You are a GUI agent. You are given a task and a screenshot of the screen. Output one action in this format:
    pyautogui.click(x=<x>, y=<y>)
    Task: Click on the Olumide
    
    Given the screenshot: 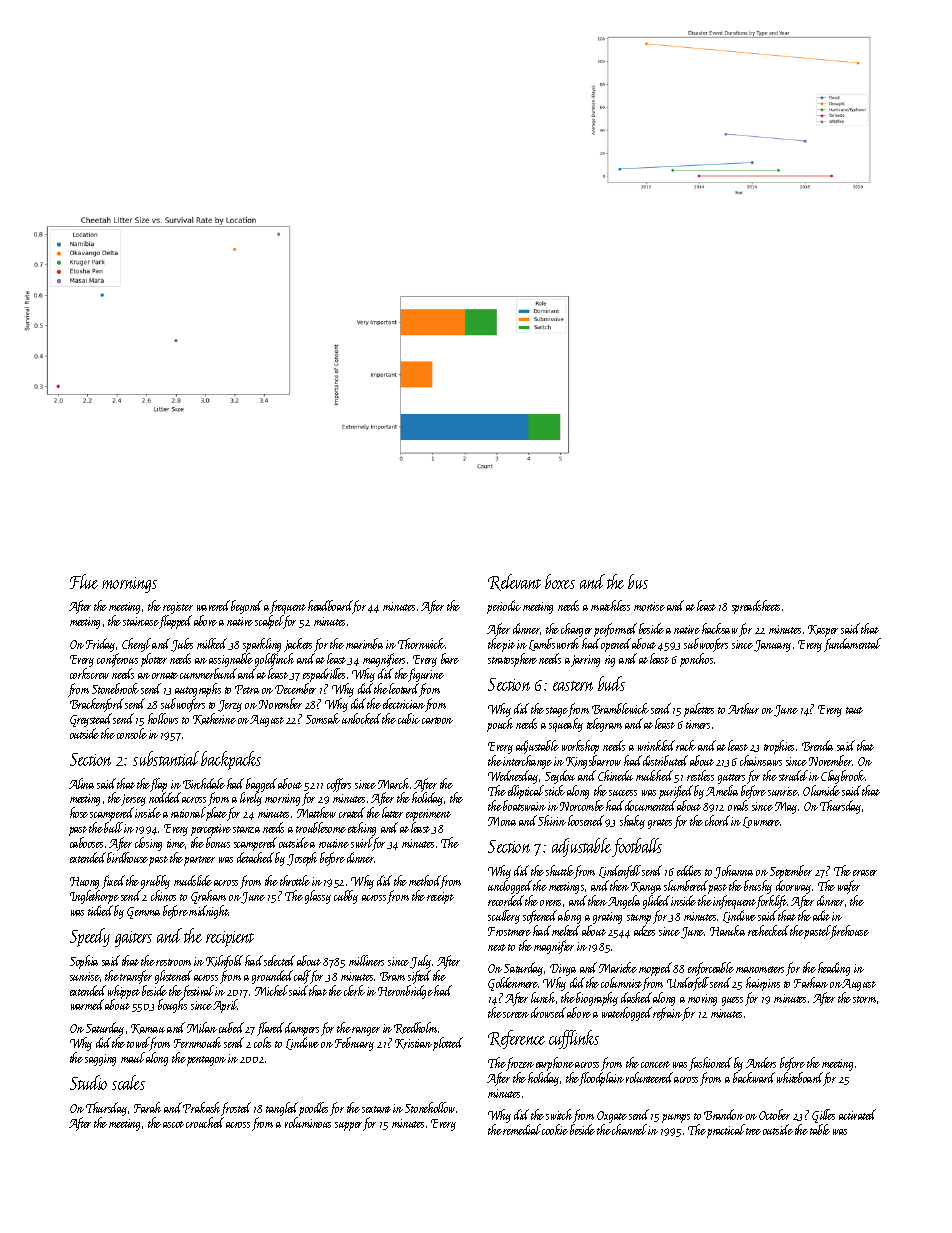 What is the action you would take?
    pyautogui.click(x=821, y=790)
